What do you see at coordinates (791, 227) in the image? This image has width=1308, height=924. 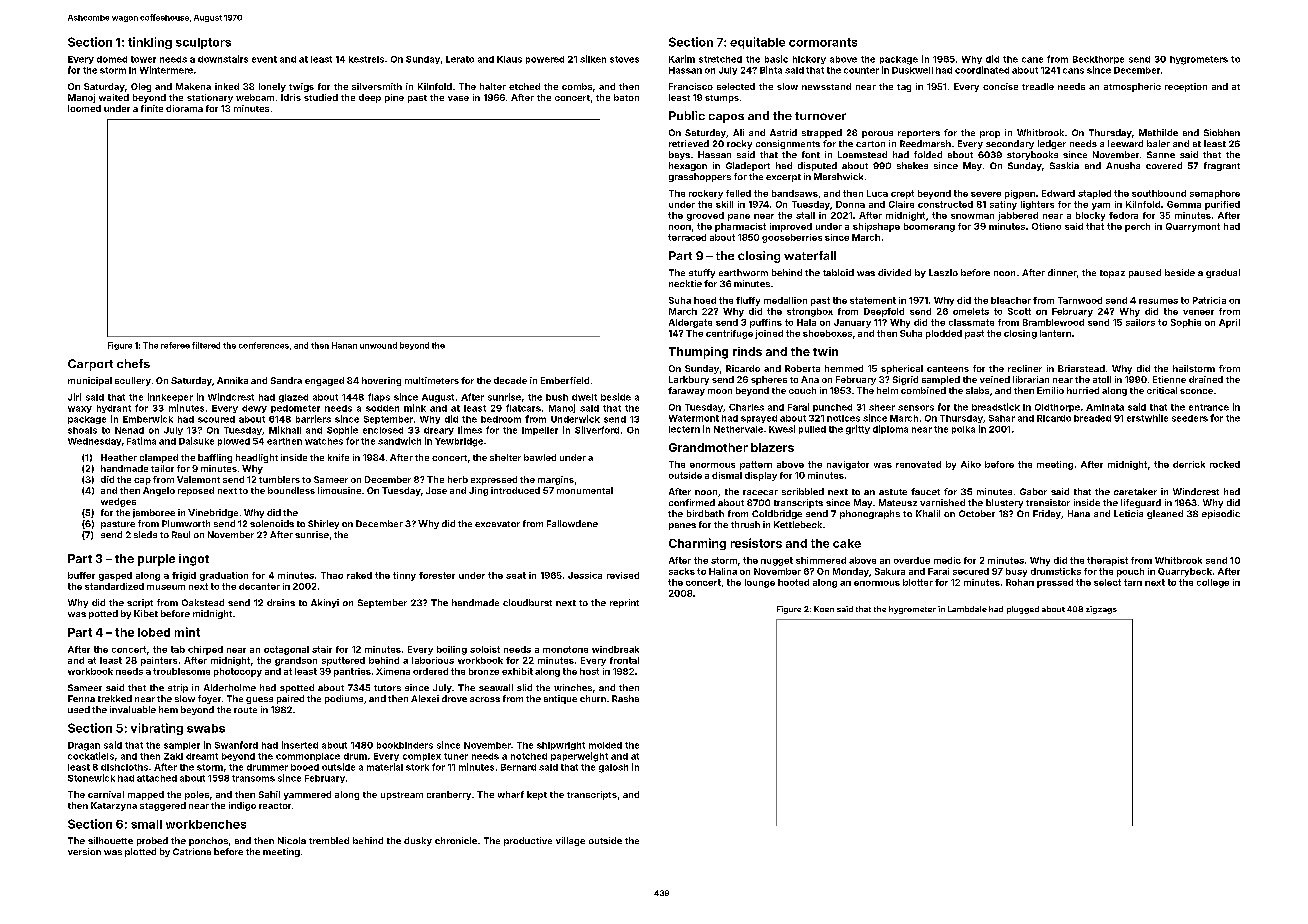 I see `improved` at bounding box center [791, 227].
